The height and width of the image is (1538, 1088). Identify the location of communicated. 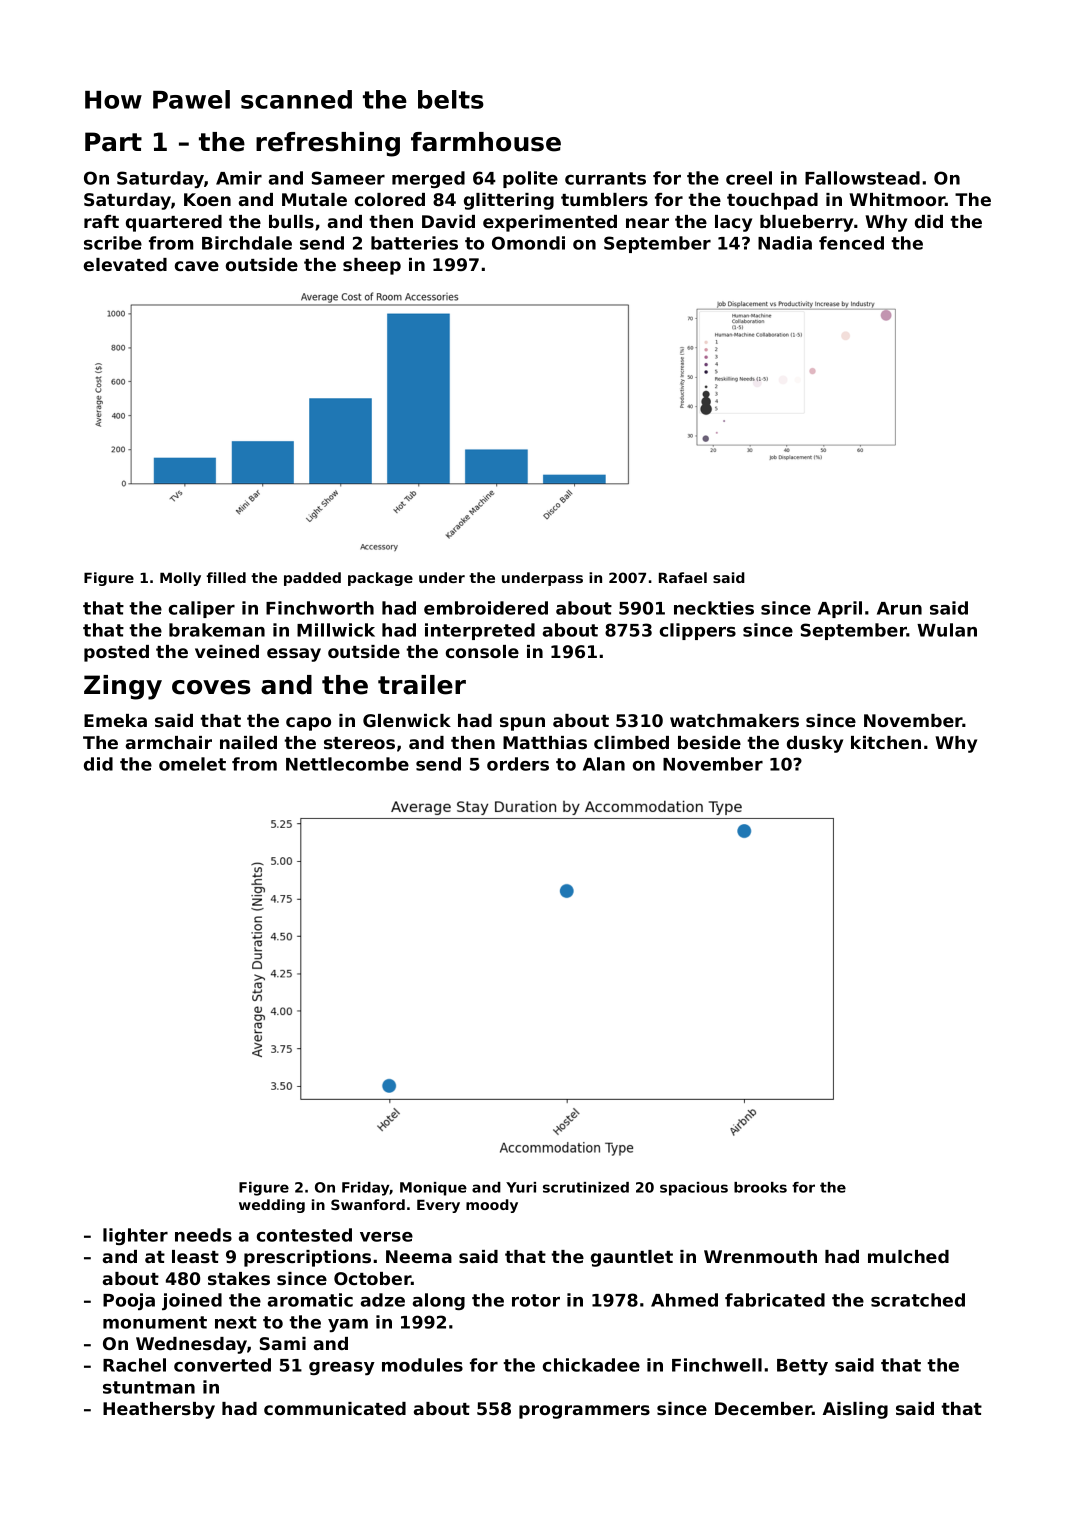
(335, 1408).
